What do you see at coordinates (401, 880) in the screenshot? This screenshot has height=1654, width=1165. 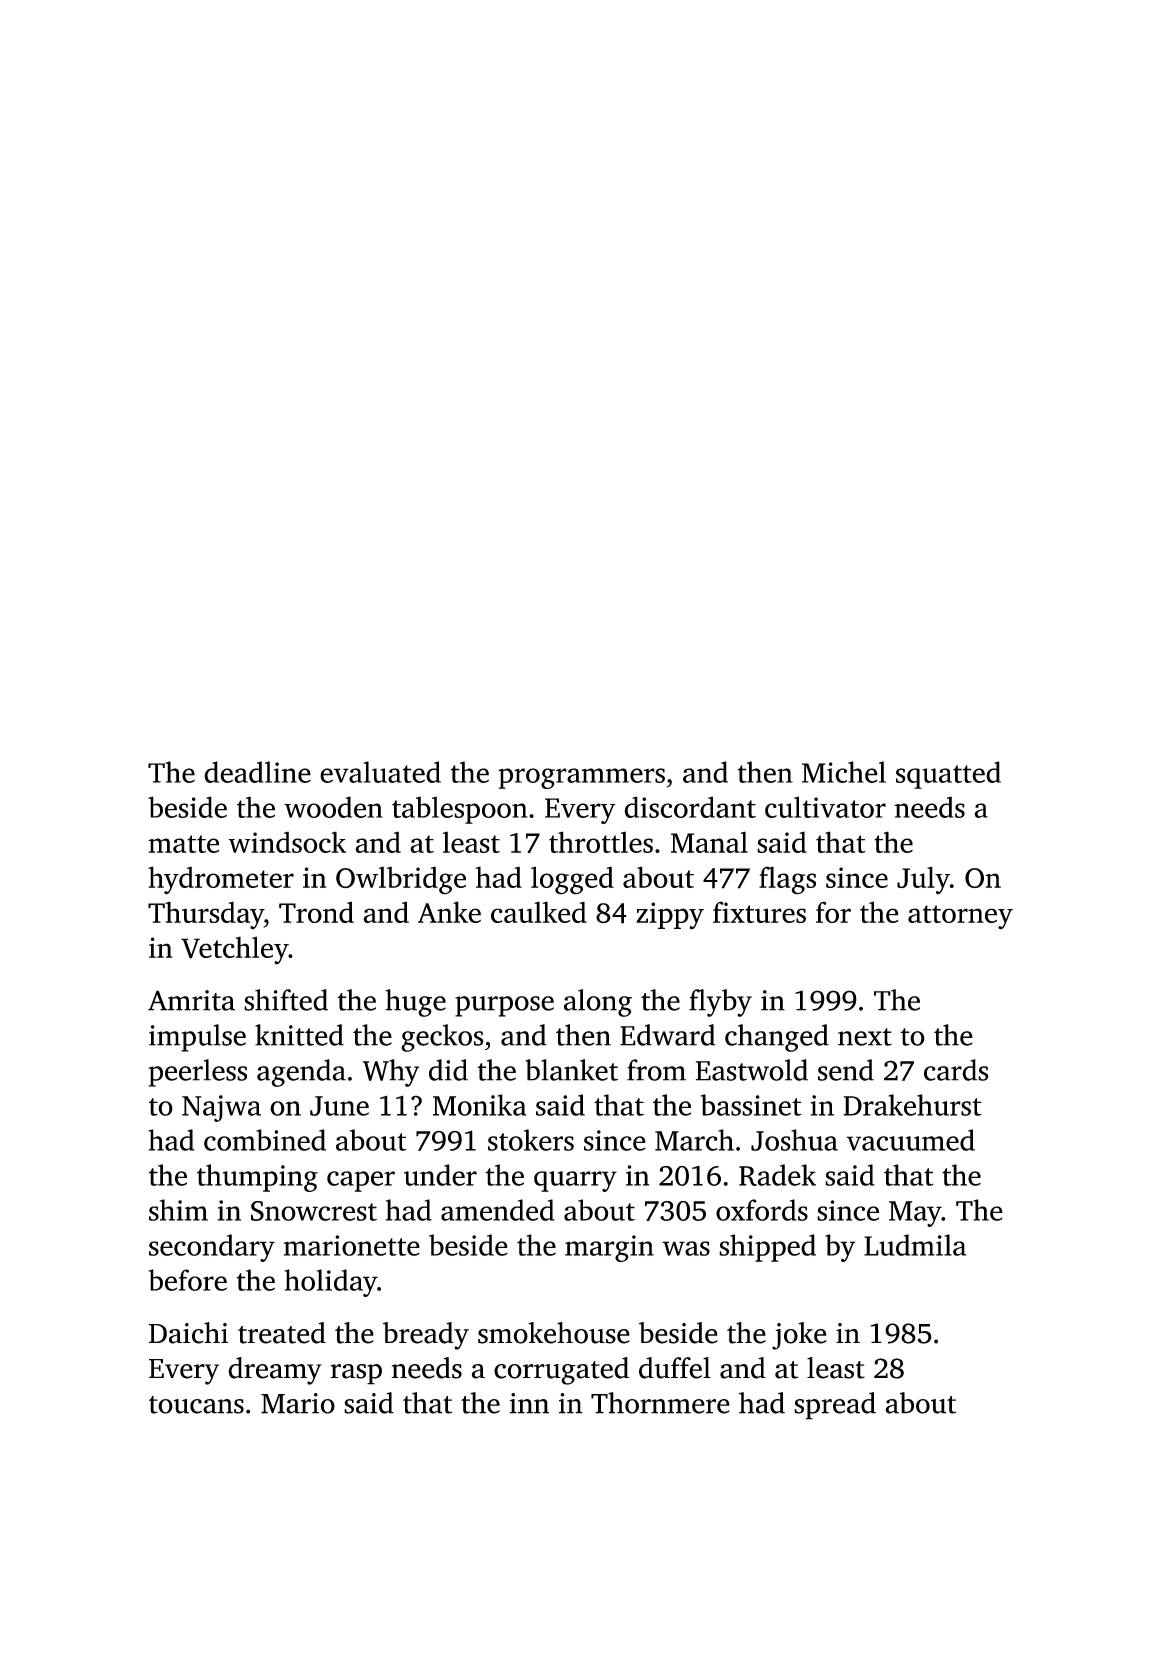 I see `Owlbridge` at bounding box center [401, 880].
